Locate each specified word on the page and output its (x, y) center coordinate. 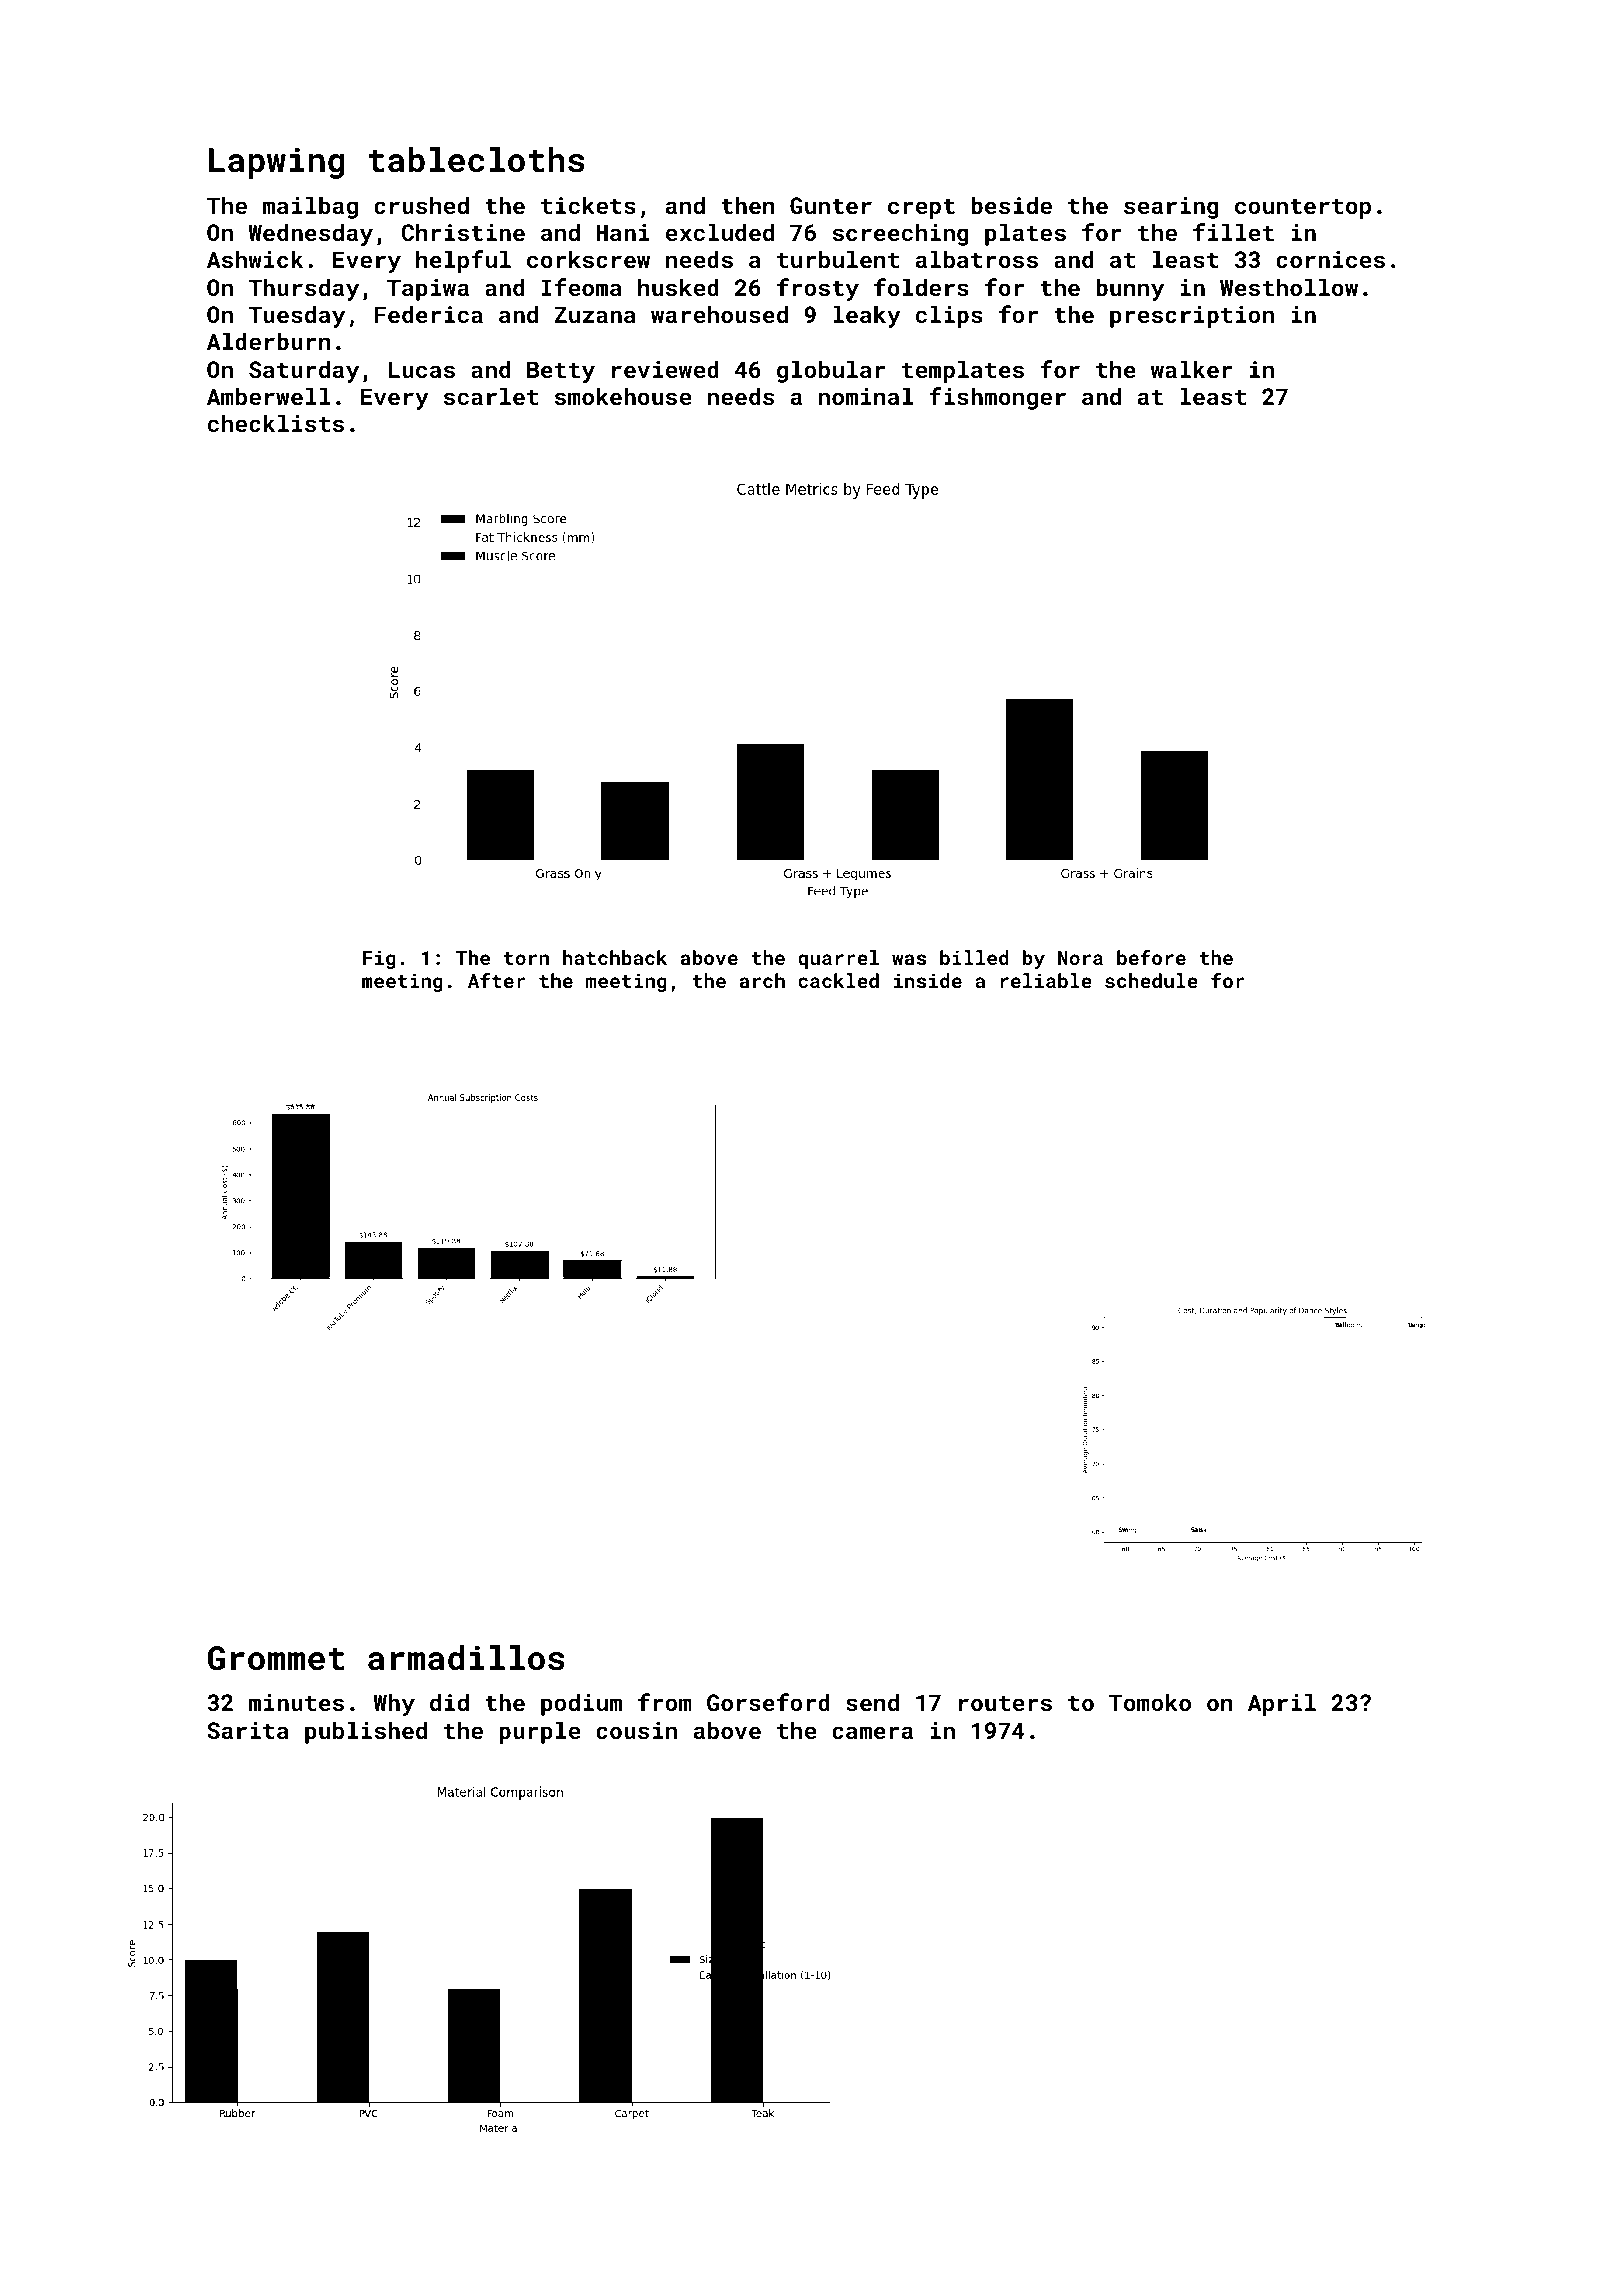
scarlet (491, 396)
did (449, 1702)
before (1151, 957)
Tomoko (1150, 1702)
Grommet (276, 1658)
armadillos (466, 1658)
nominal (866, 396)
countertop (1303, 209)
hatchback (615, 957)
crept (921, 209)
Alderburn (269, 341)
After (497, 980)
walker (1192, 369)
